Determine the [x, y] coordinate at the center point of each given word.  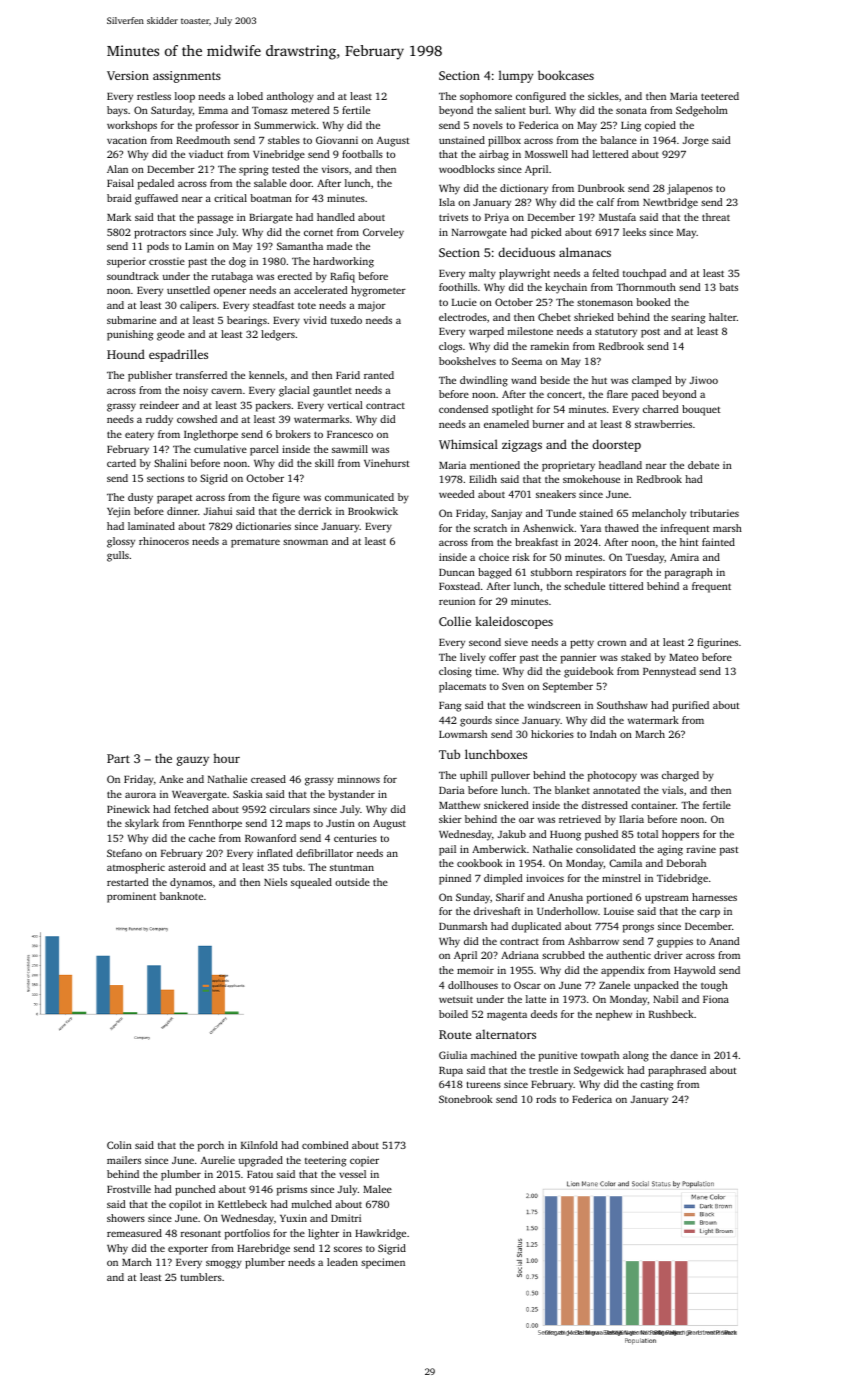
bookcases [566, 75]
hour [226, 758]
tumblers [201, 1277]
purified [690, 706]
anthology [290, 97]
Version [128, 75]
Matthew [459, 805]
